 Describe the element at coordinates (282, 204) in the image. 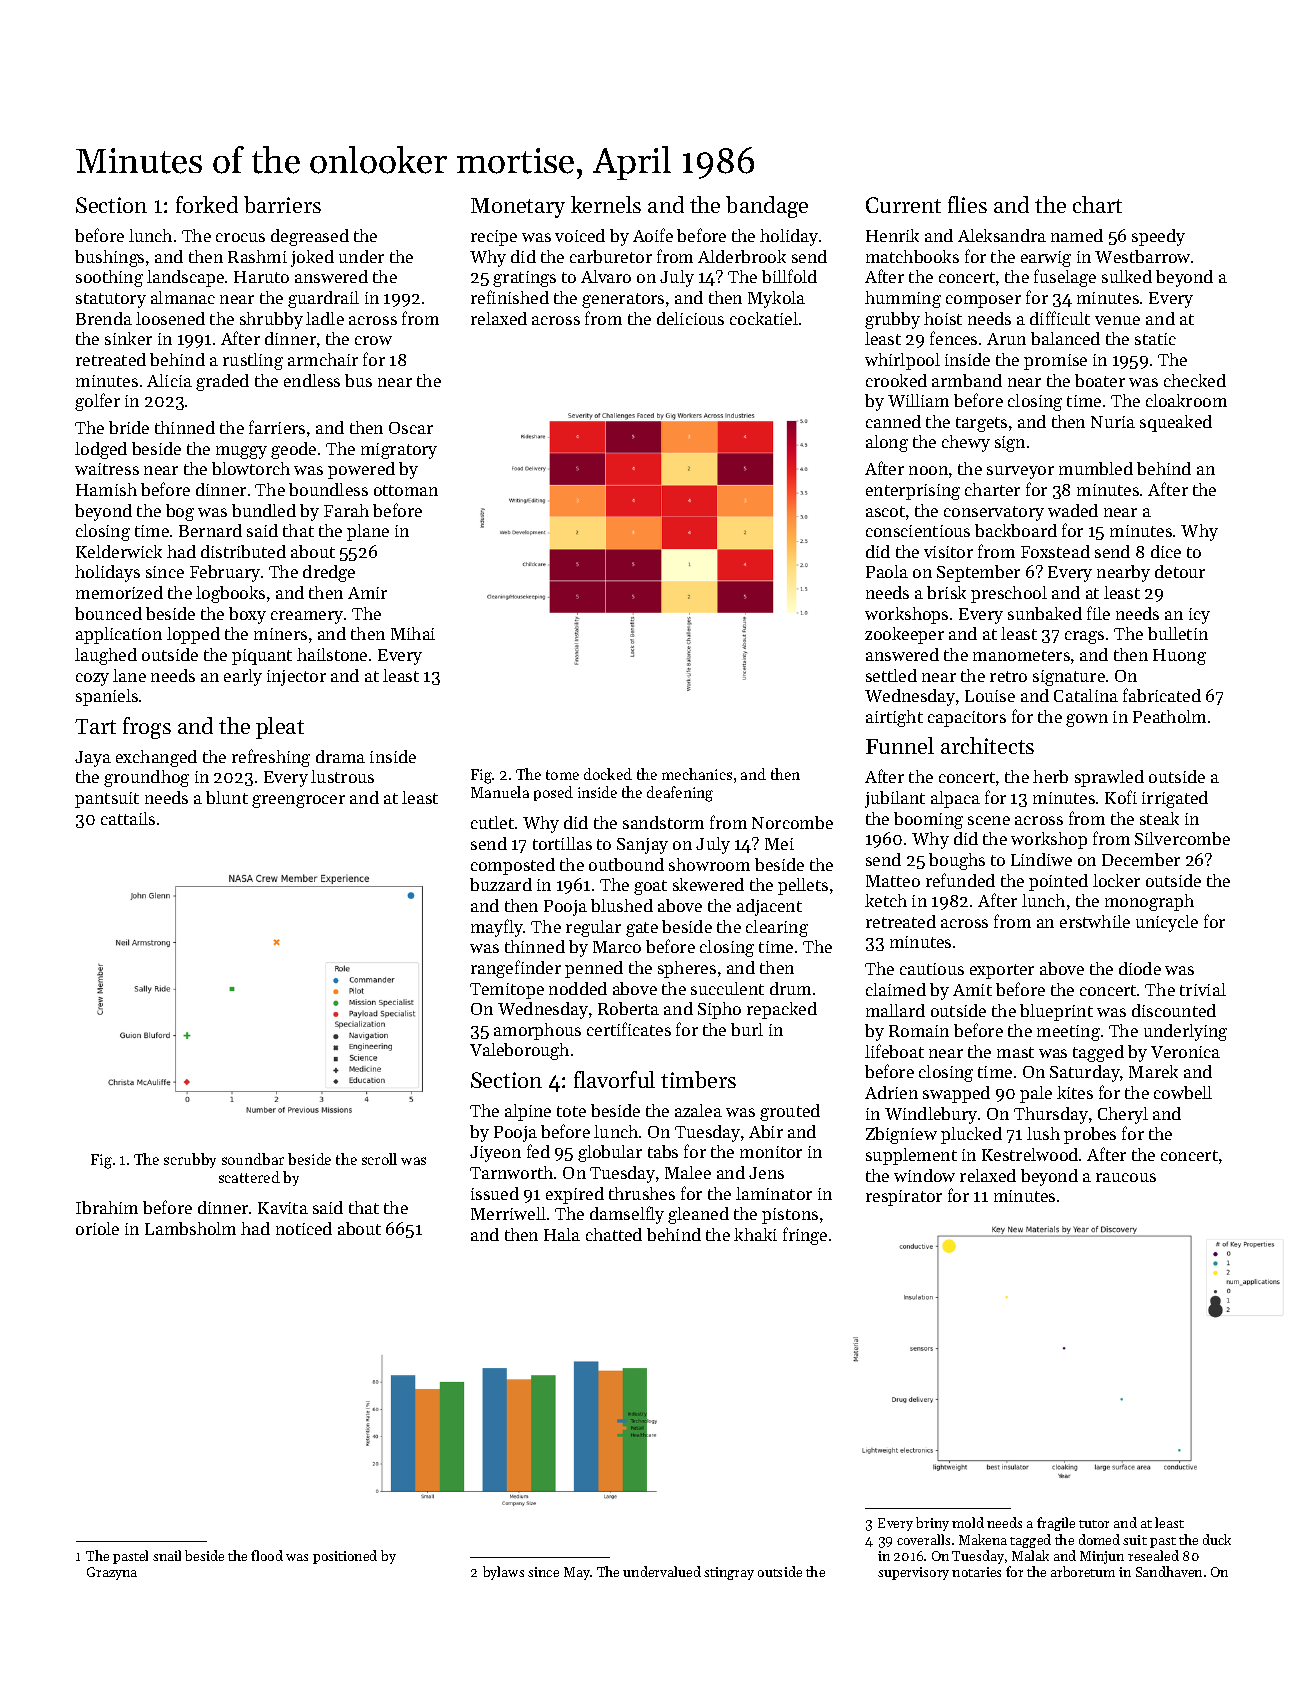

I see `barriers` at that location.
